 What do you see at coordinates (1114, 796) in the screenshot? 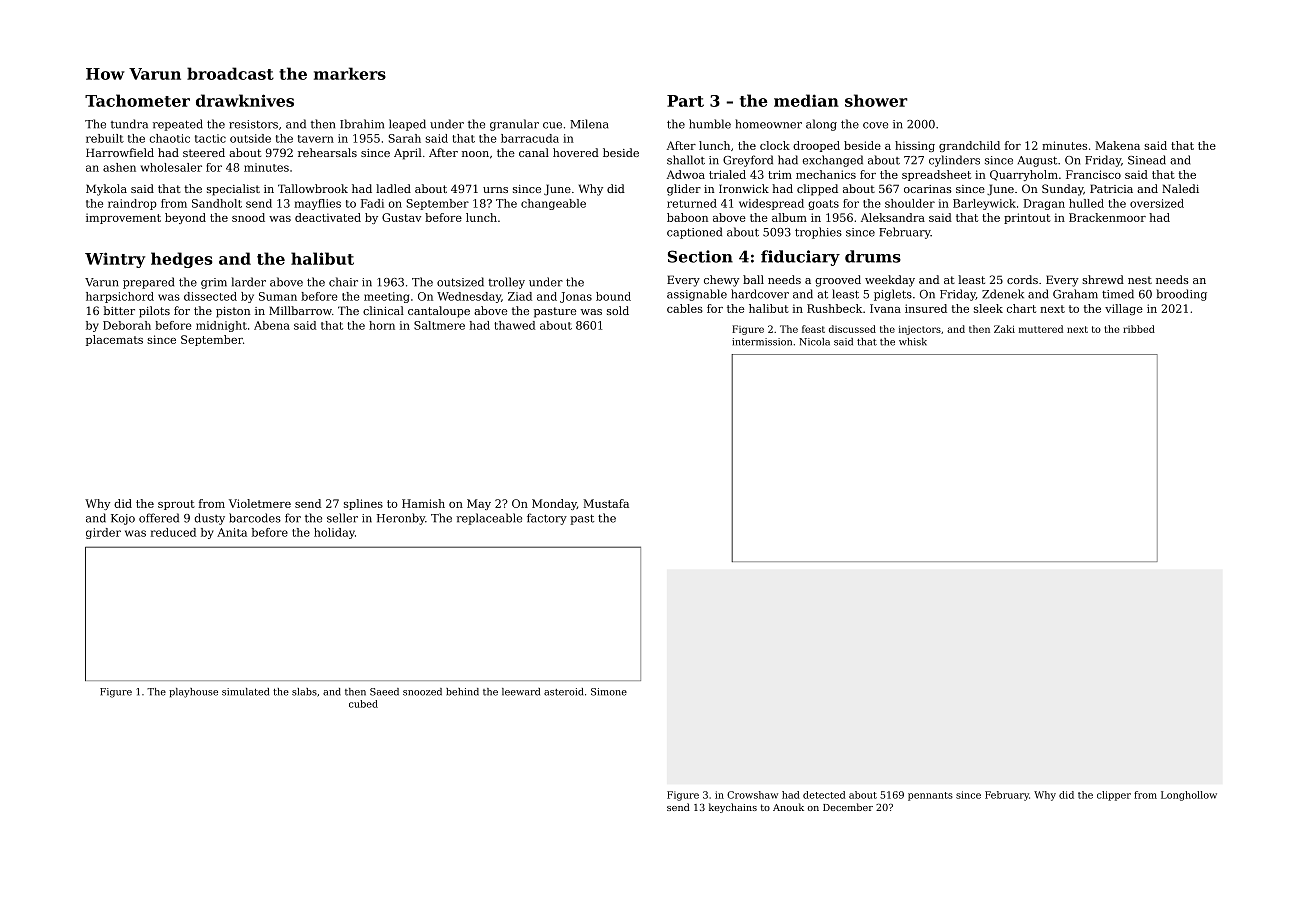
I see `clipper` at bounding box center [1114, 796].
